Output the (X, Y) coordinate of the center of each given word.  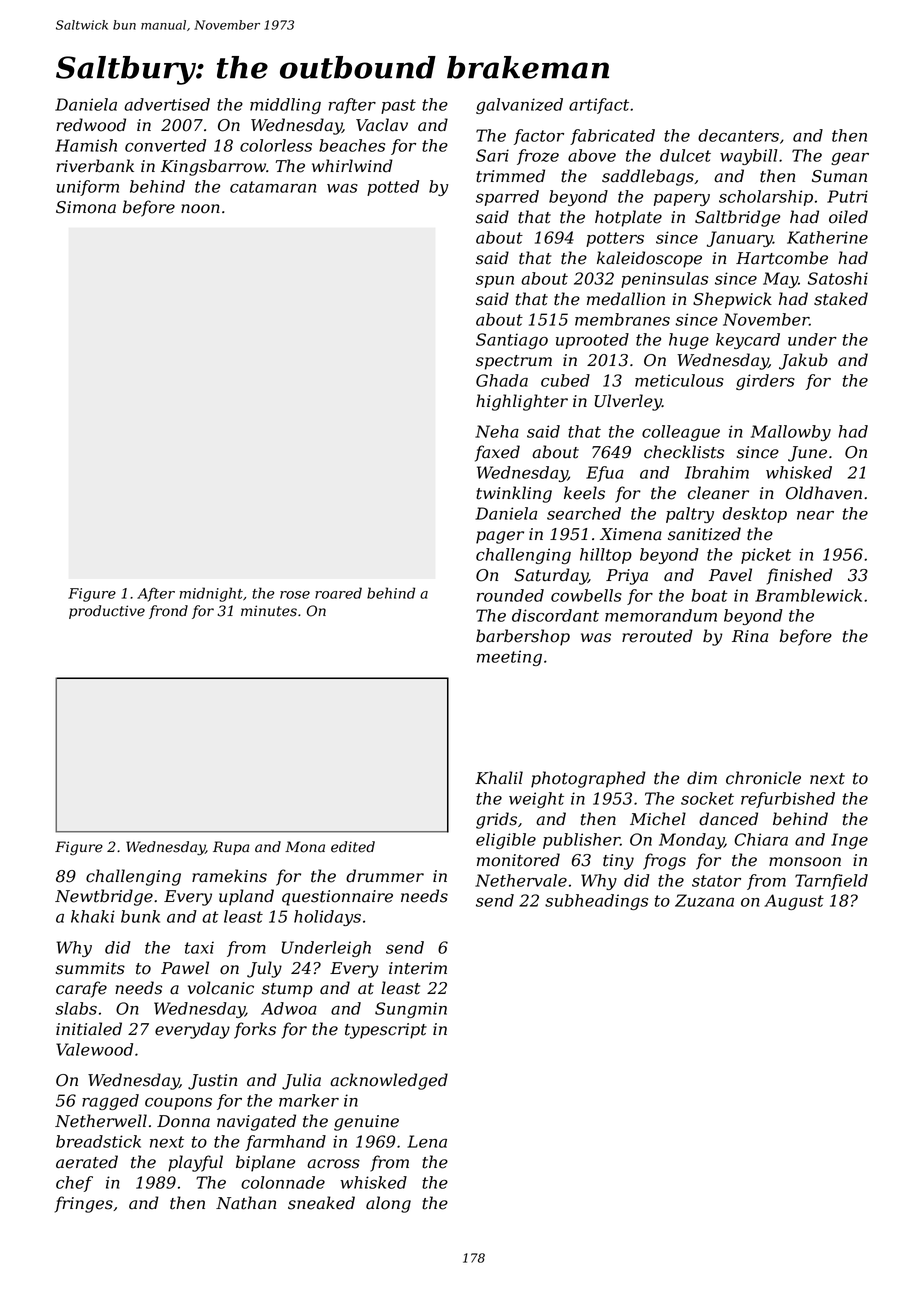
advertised (167, 104)
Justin (212, 1082)
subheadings (596, 902)
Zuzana (704, 900)
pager (500, 537)
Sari (492, 155)
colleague (681, 433)
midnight (211, 594)
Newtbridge (104, 897)
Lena (427, 1141)
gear (850, 159)
